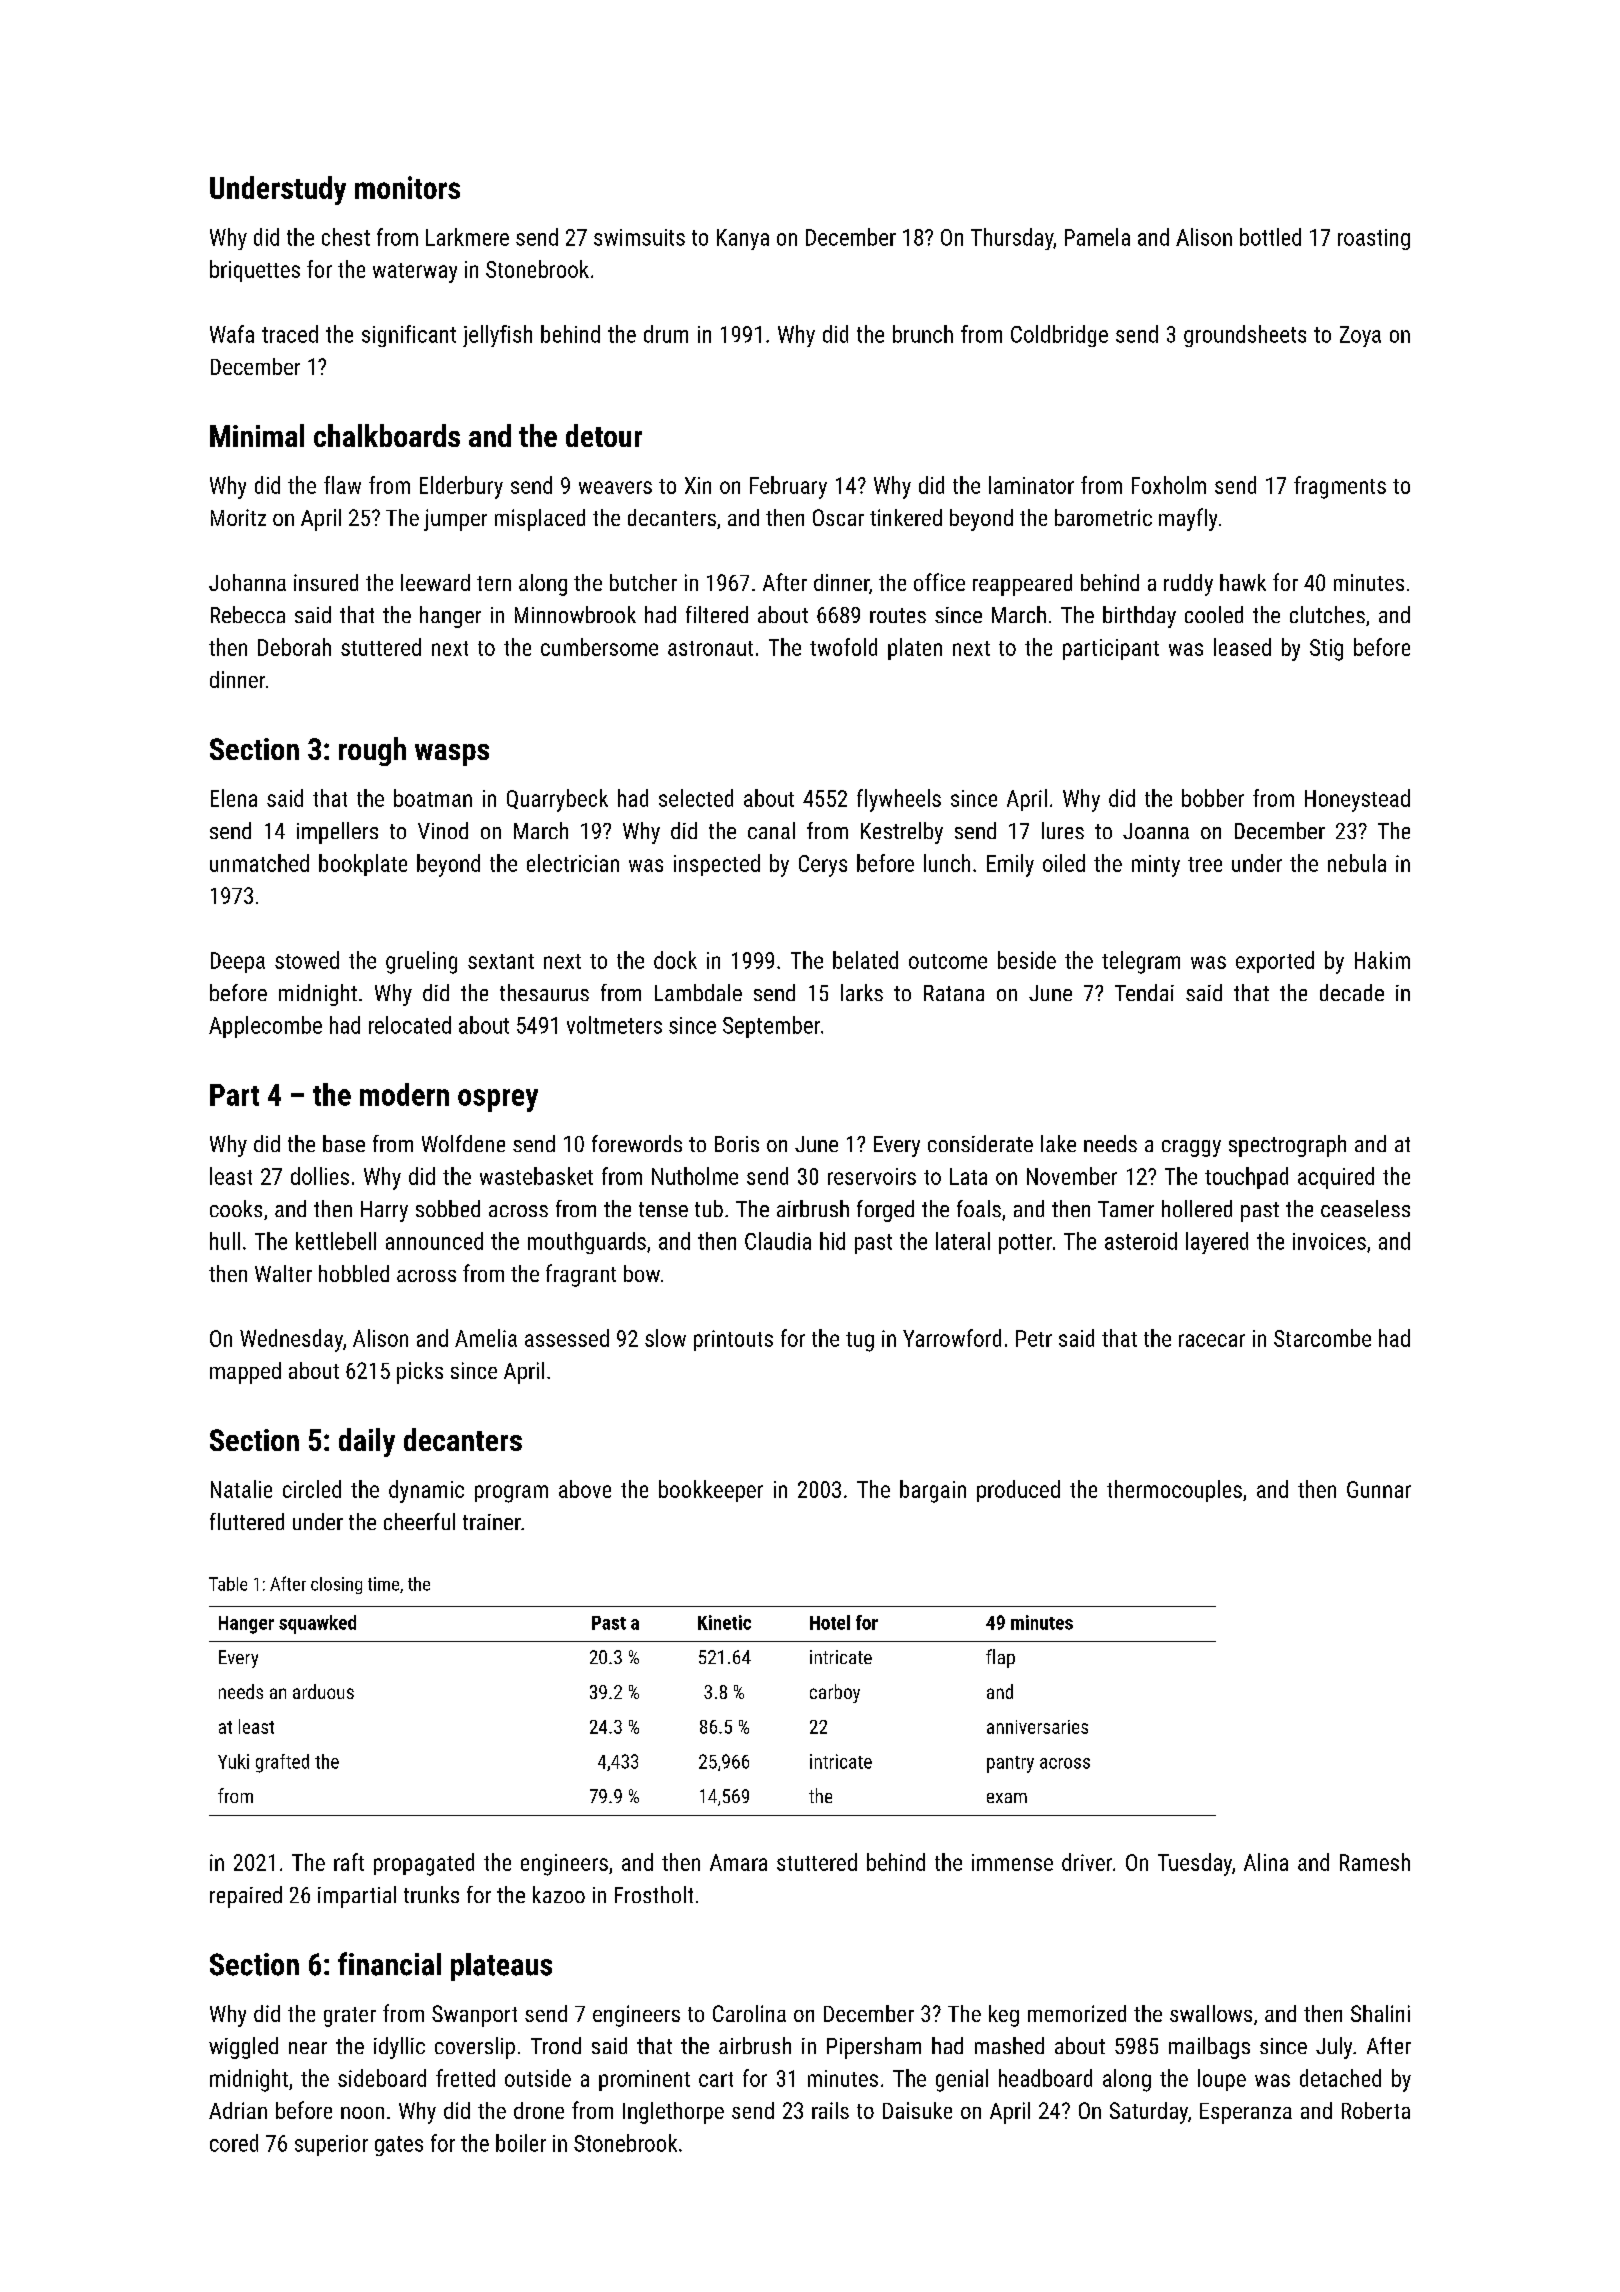 The height and width of the screenshot is (2292, 1620). What do you see at coordinates (1097, 237) in the screenshot?
I see `Pamela` at bounding box center [1097, 237].
